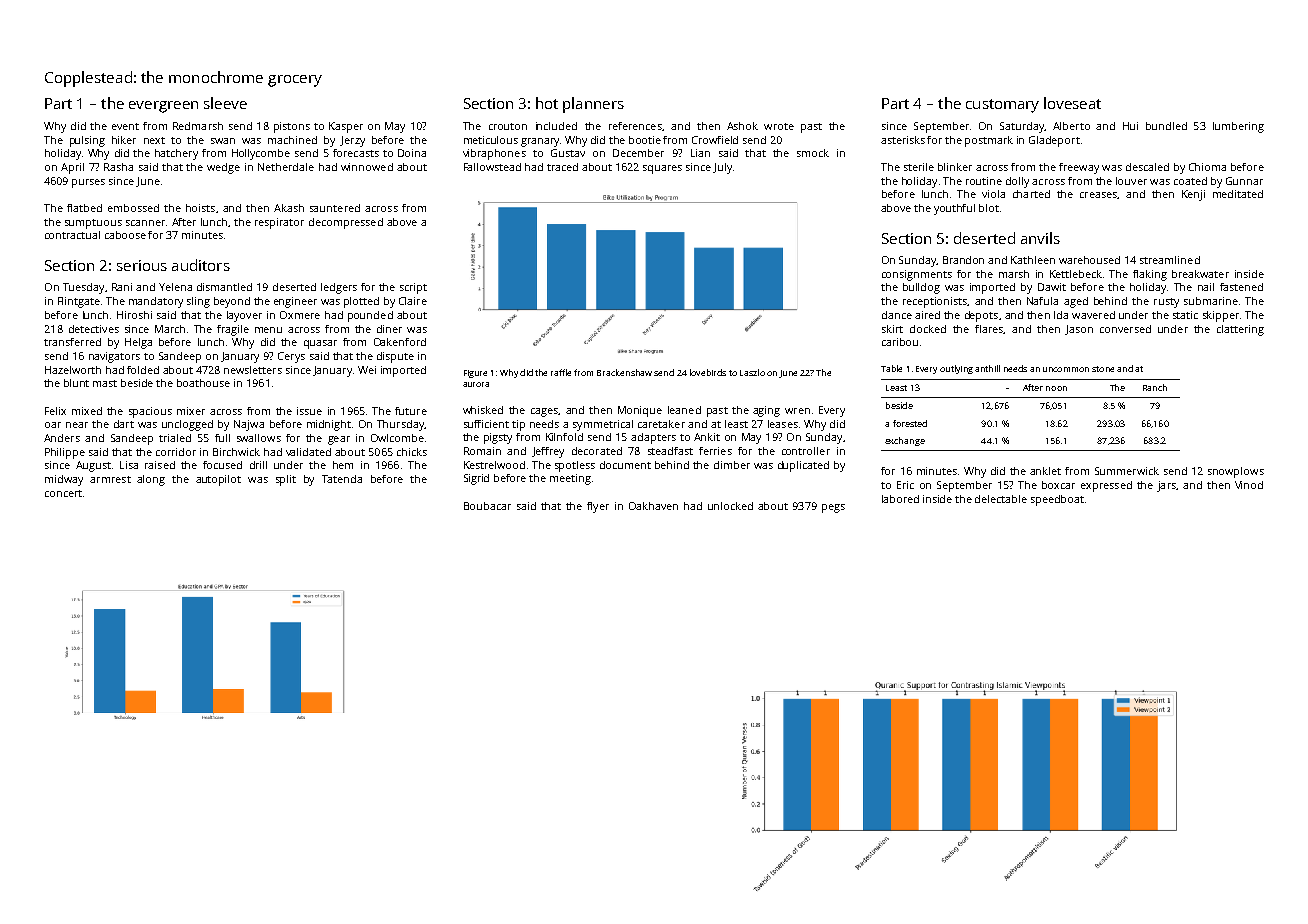 The width and height of the document is (1308, 924). What do you see at coordinates (1190, 181) in the document?
I see `coated` at bounding box center [1190, 181].
